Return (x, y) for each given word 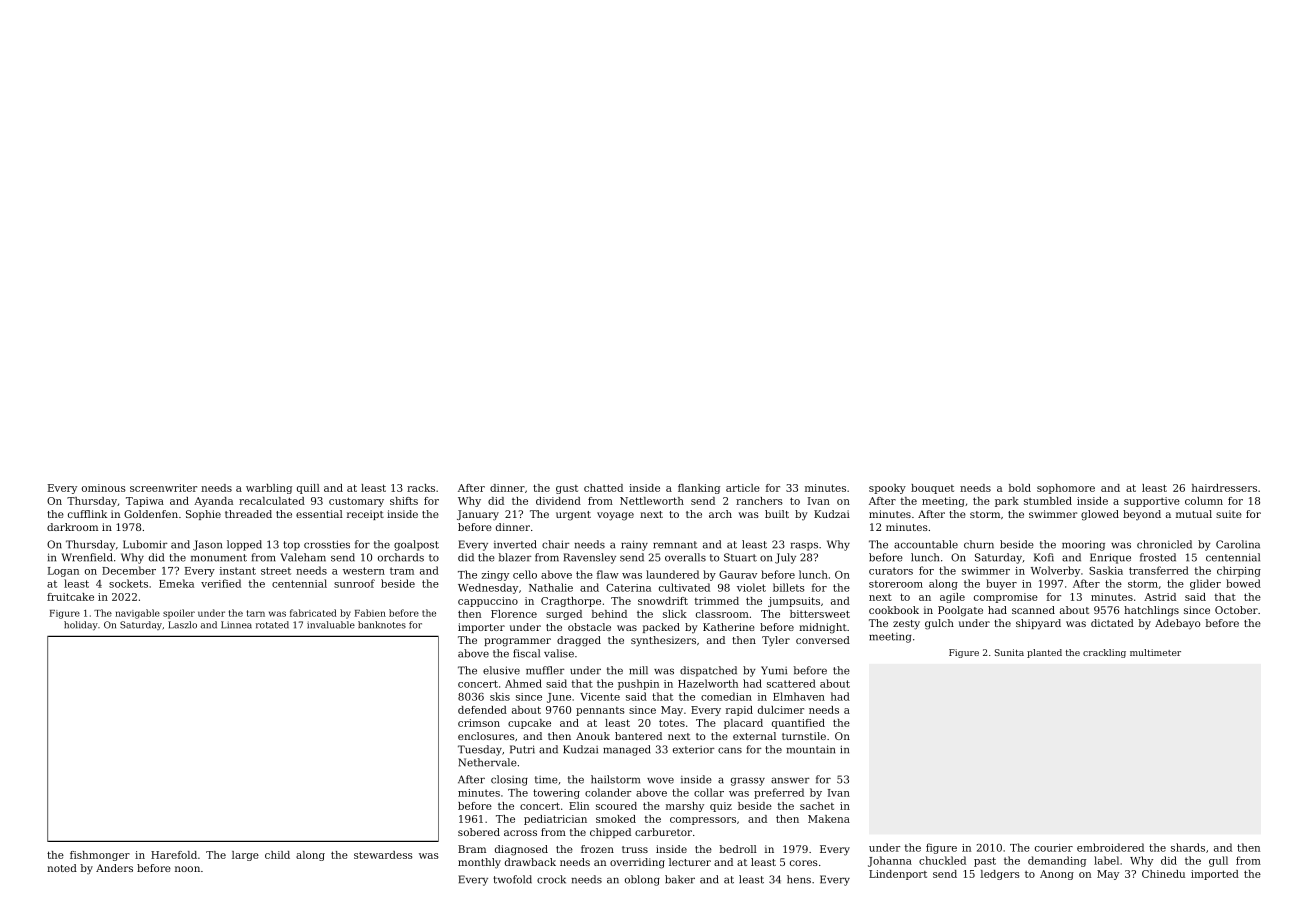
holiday (81, 626)
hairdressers (1224, 488)
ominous (104, 488)
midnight (823, 628)
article (743, 488)
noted (62, 868)
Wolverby (1055, 571)
